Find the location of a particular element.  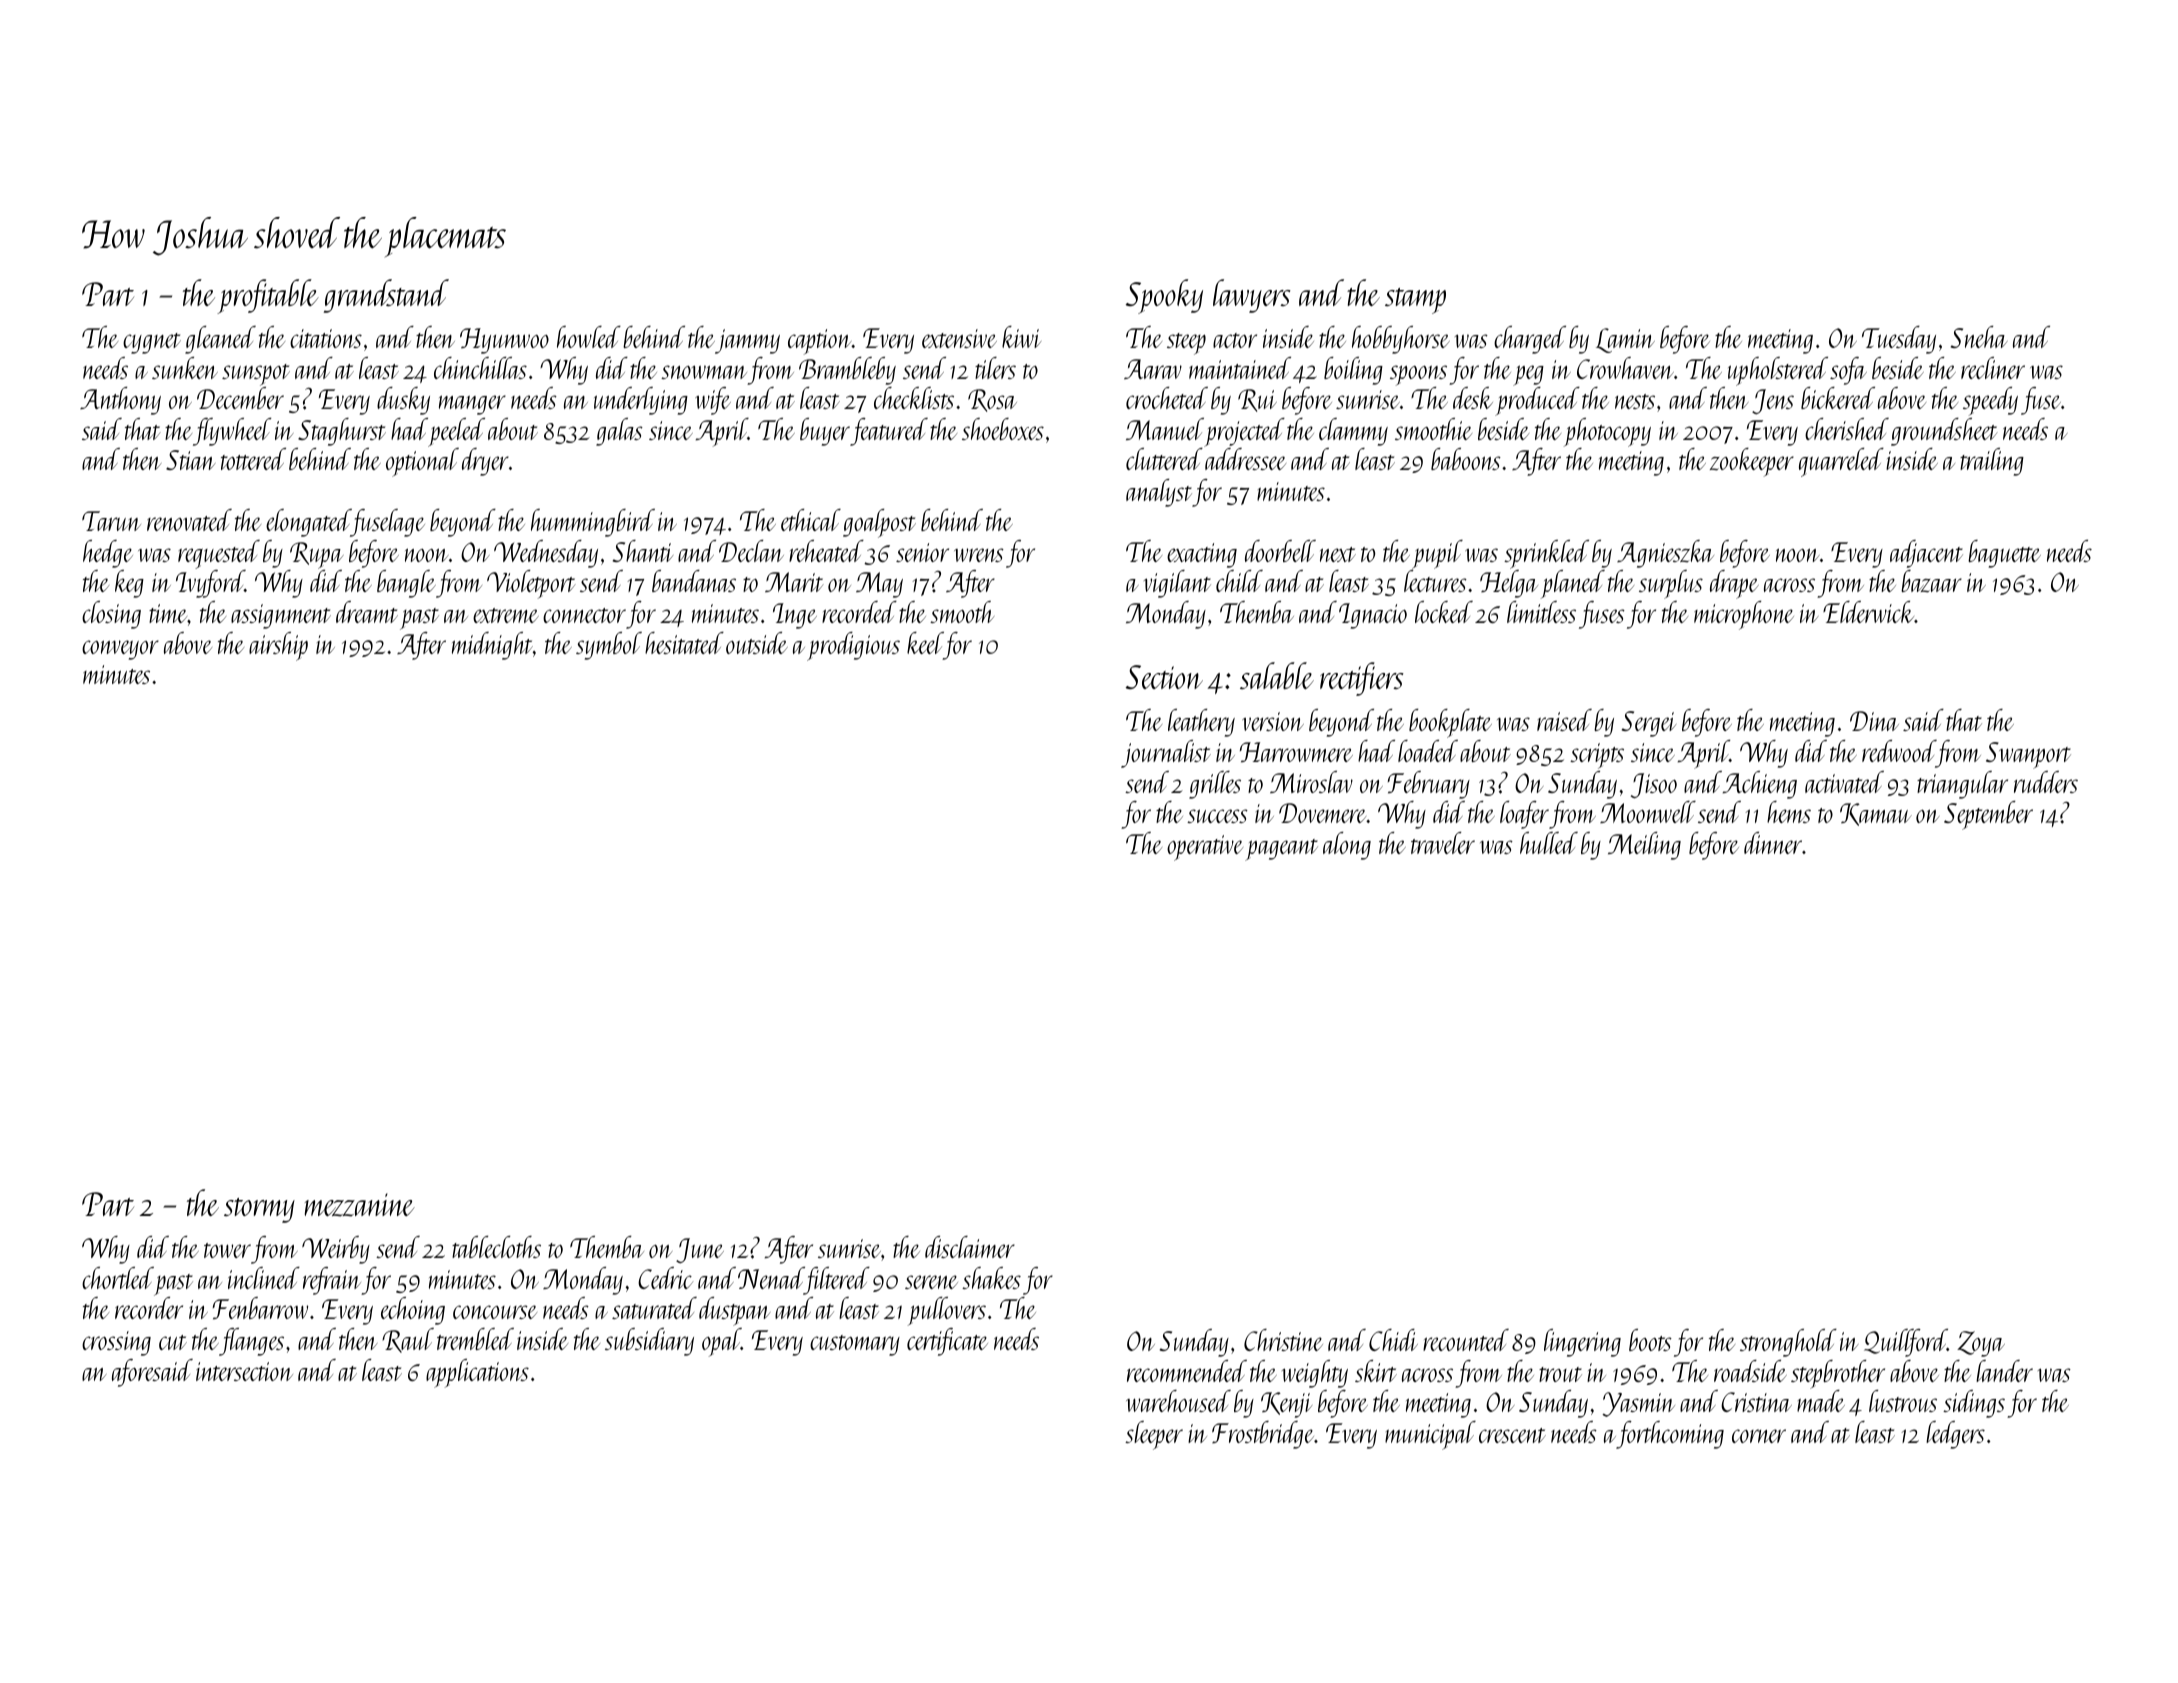

operative is located at coordinates (1205, 848).
